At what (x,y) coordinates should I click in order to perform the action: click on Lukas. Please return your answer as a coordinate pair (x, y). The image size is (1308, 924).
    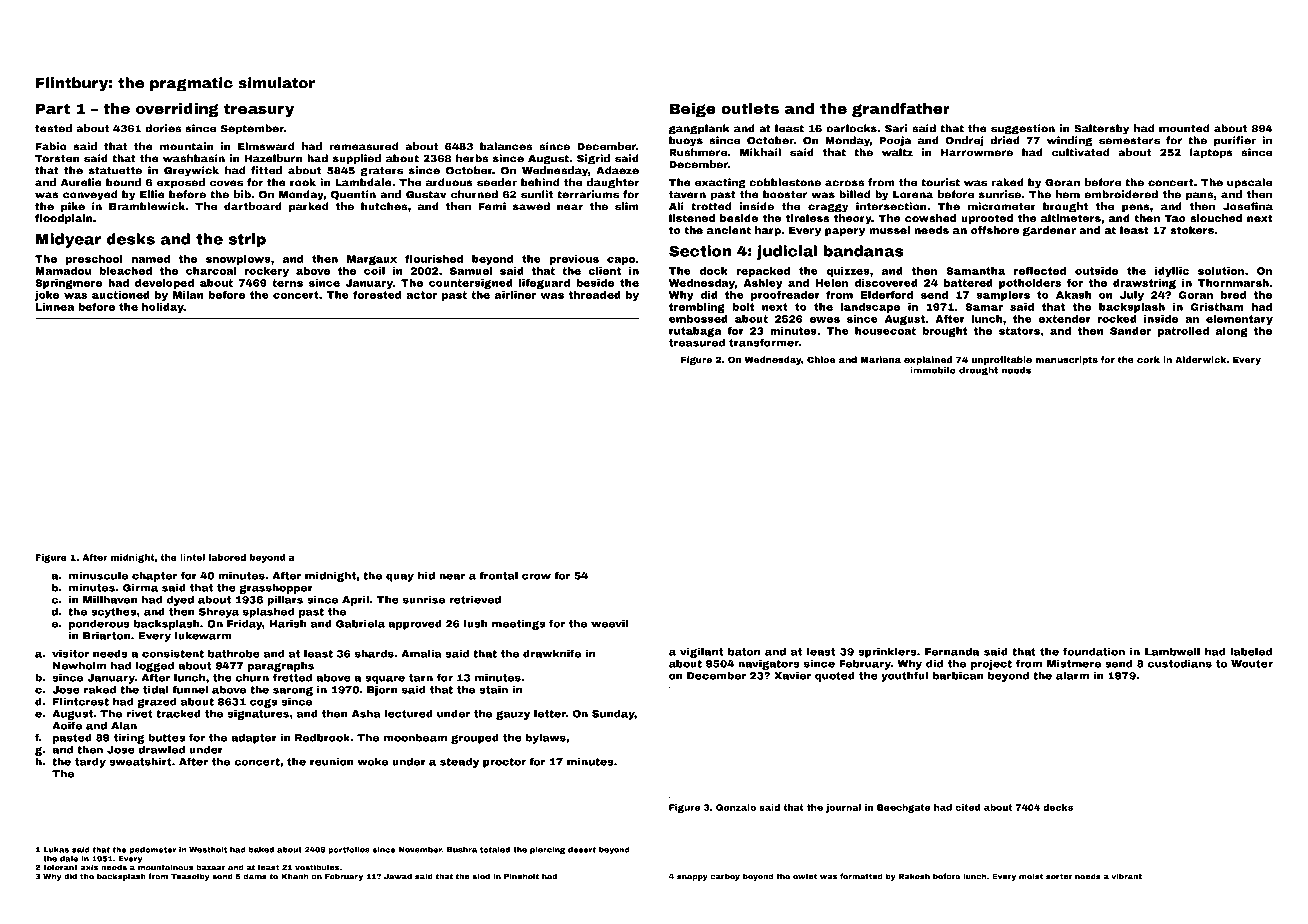
    Looking at the image, I should click on (56, 850).
